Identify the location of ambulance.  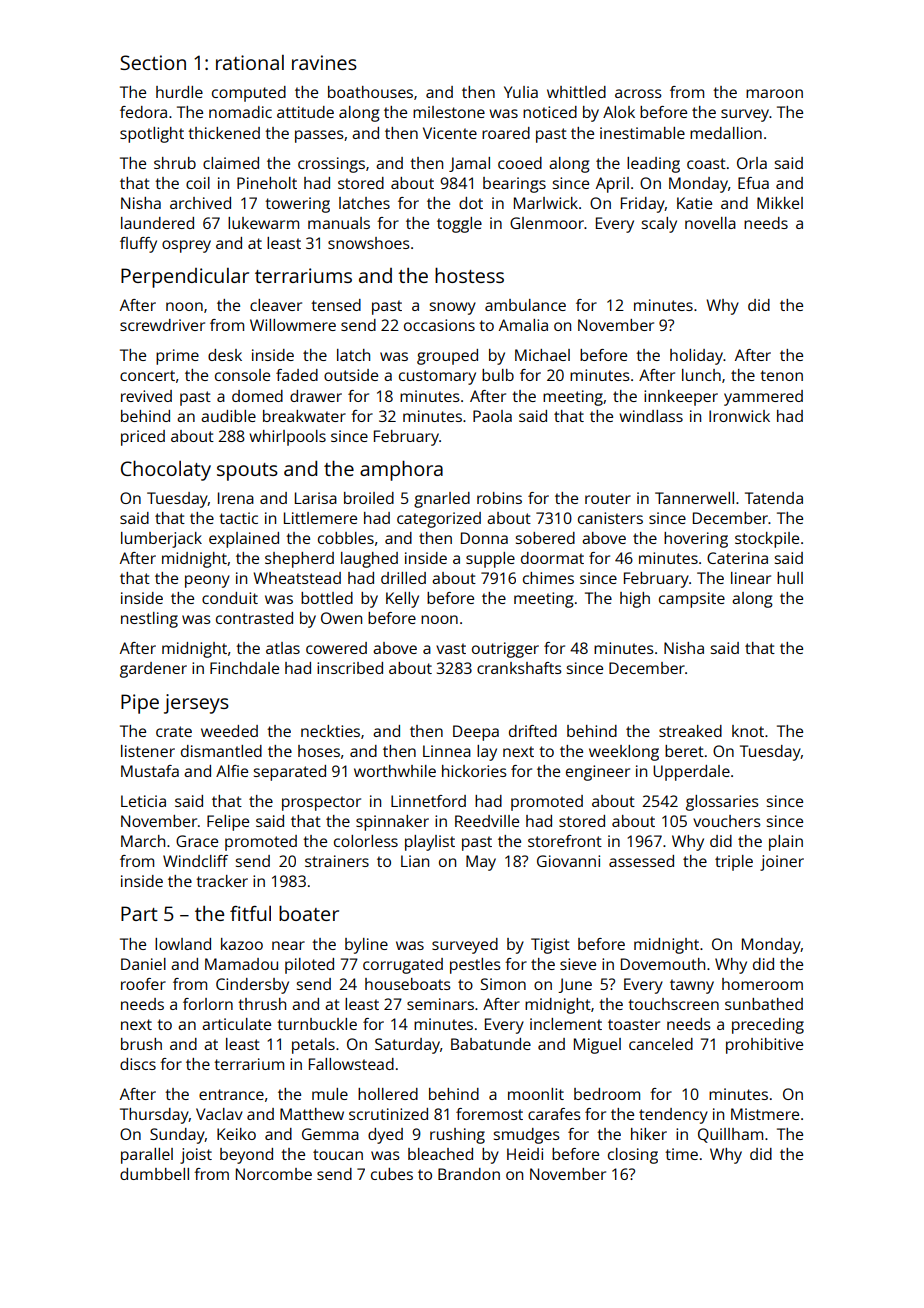
(525, 305).
